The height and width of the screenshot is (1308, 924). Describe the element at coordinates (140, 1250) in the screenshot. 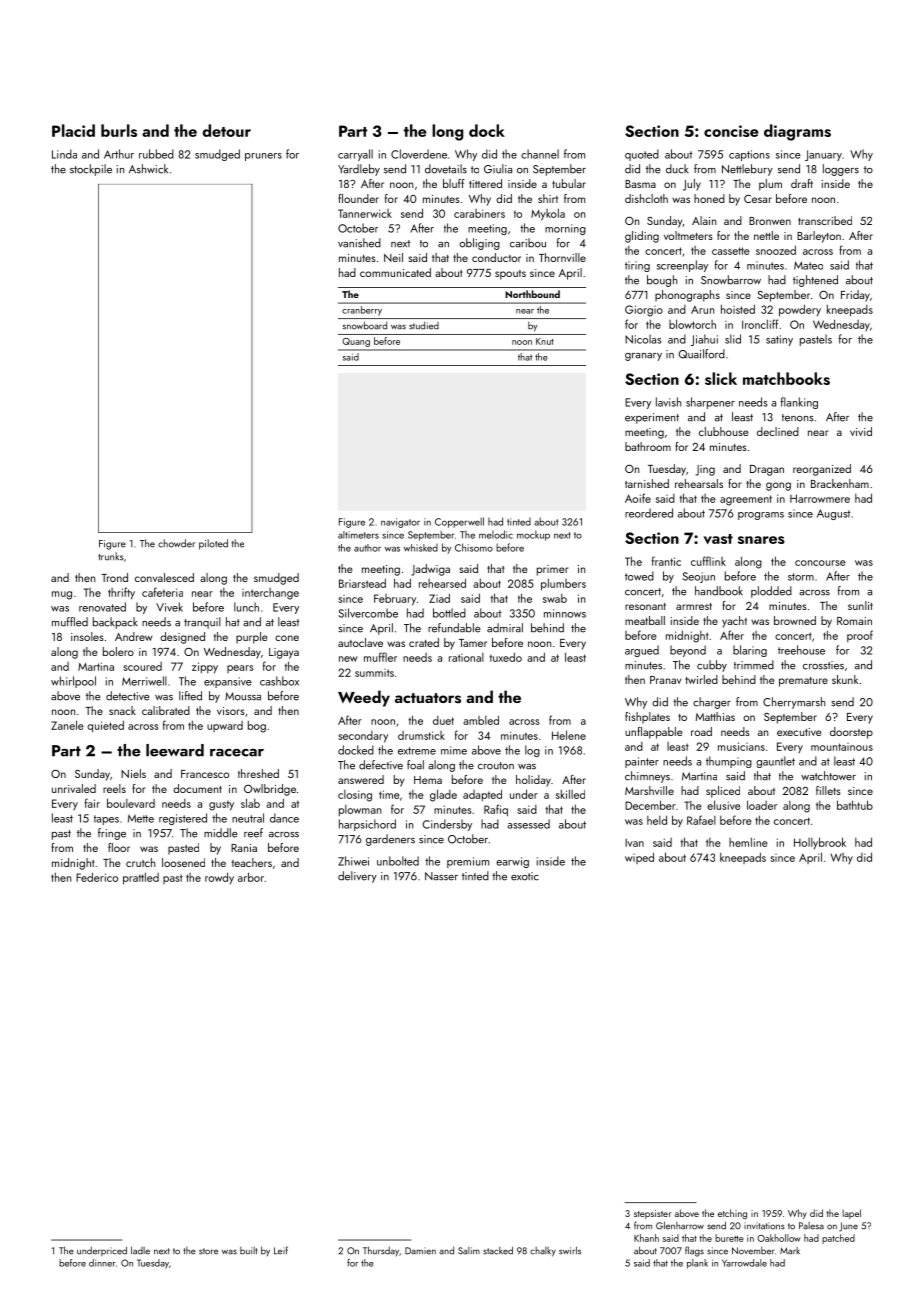

I see `ladle` at that location.
